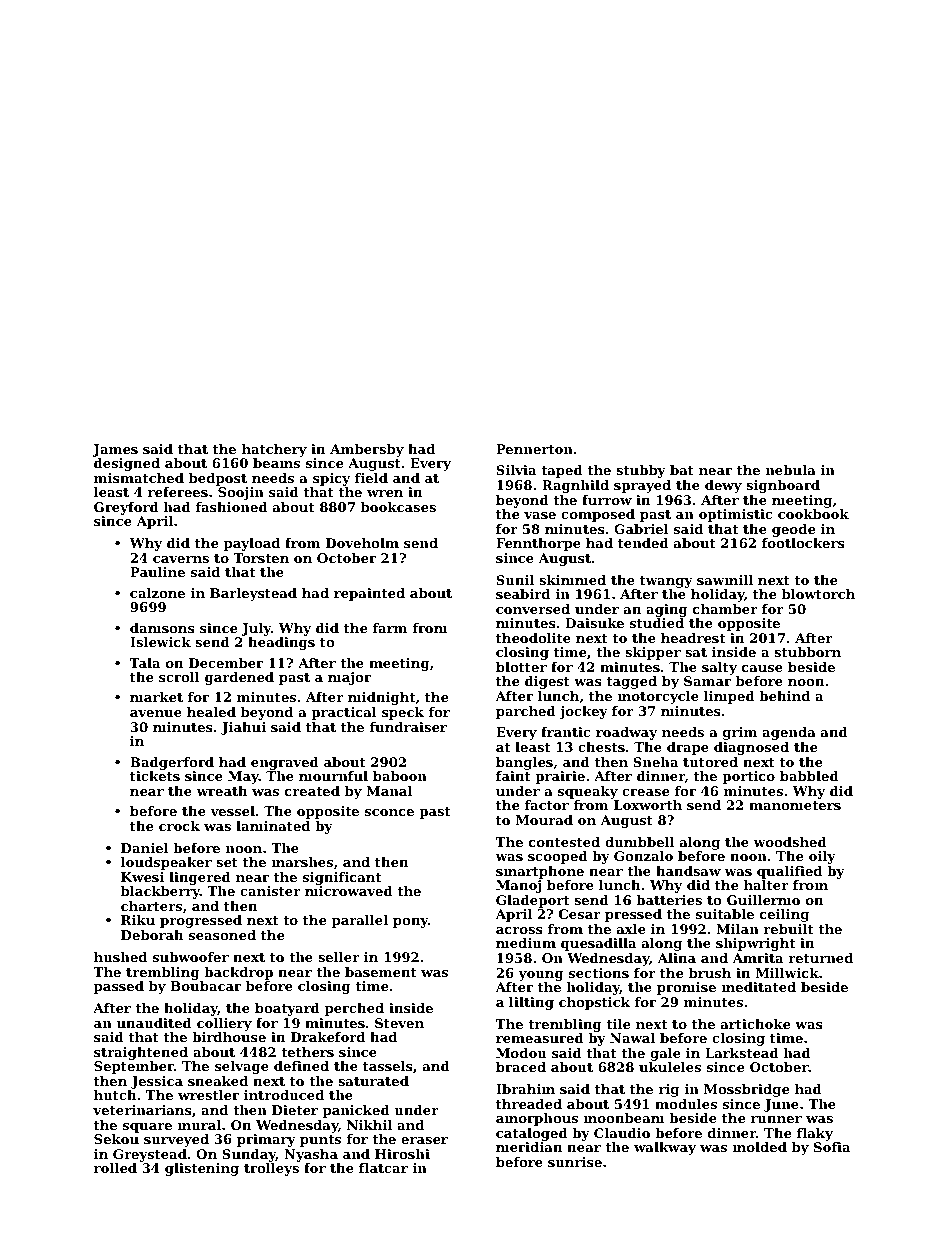  What do you see at coordinates (725, 914) in the screenshot?
I see `suitable` at bounding box center [725, 914].
